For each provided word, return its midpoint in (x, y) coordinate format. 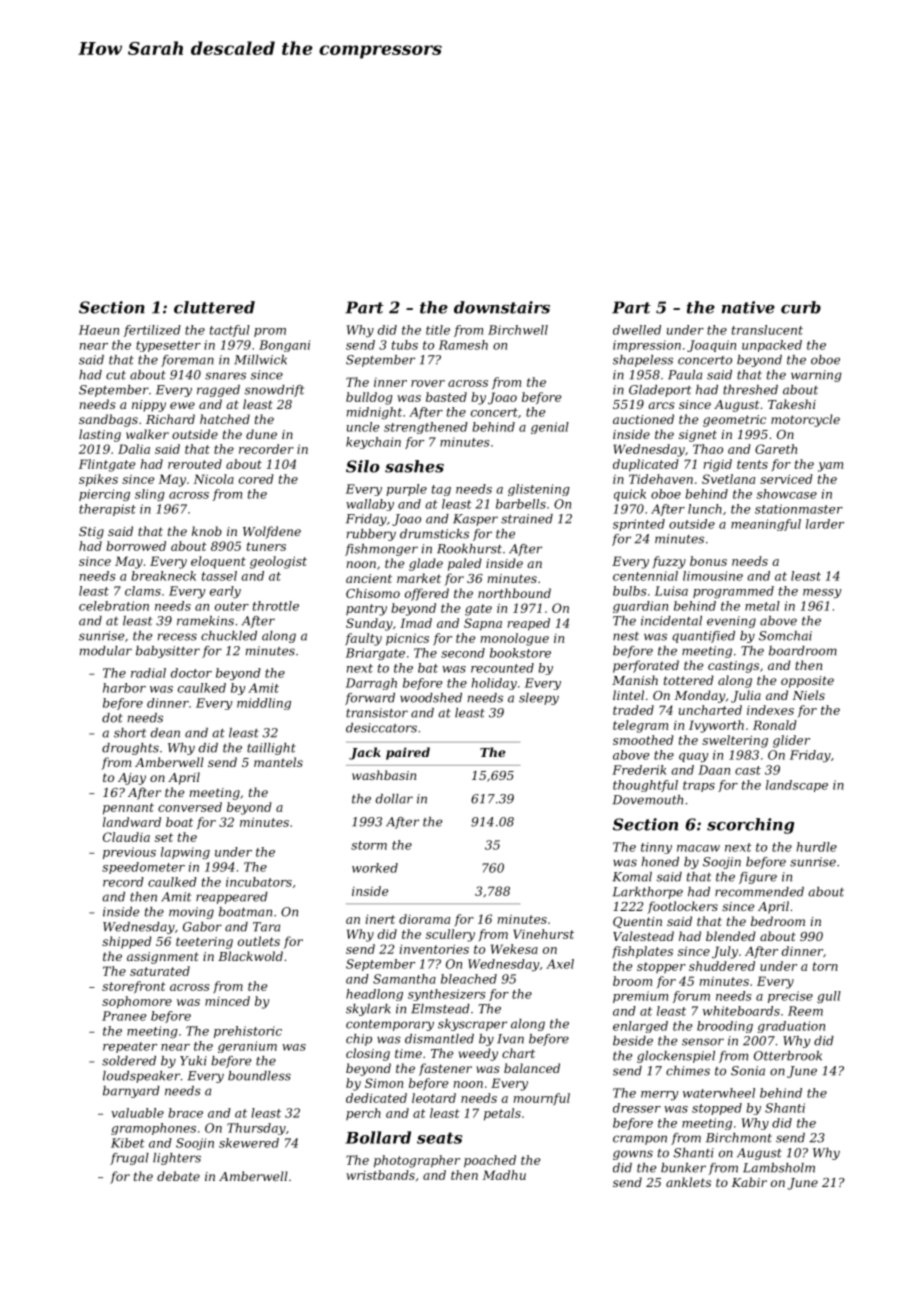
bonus (708, 561)
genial (550, 428)
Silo (363, 466)
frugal (129, 1159)
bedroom (778, 921)
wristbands (380, 1175)
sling (150, 495)
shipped (127, 942)
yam (830, 467)
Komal (632, 877)
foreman (187, 361)
